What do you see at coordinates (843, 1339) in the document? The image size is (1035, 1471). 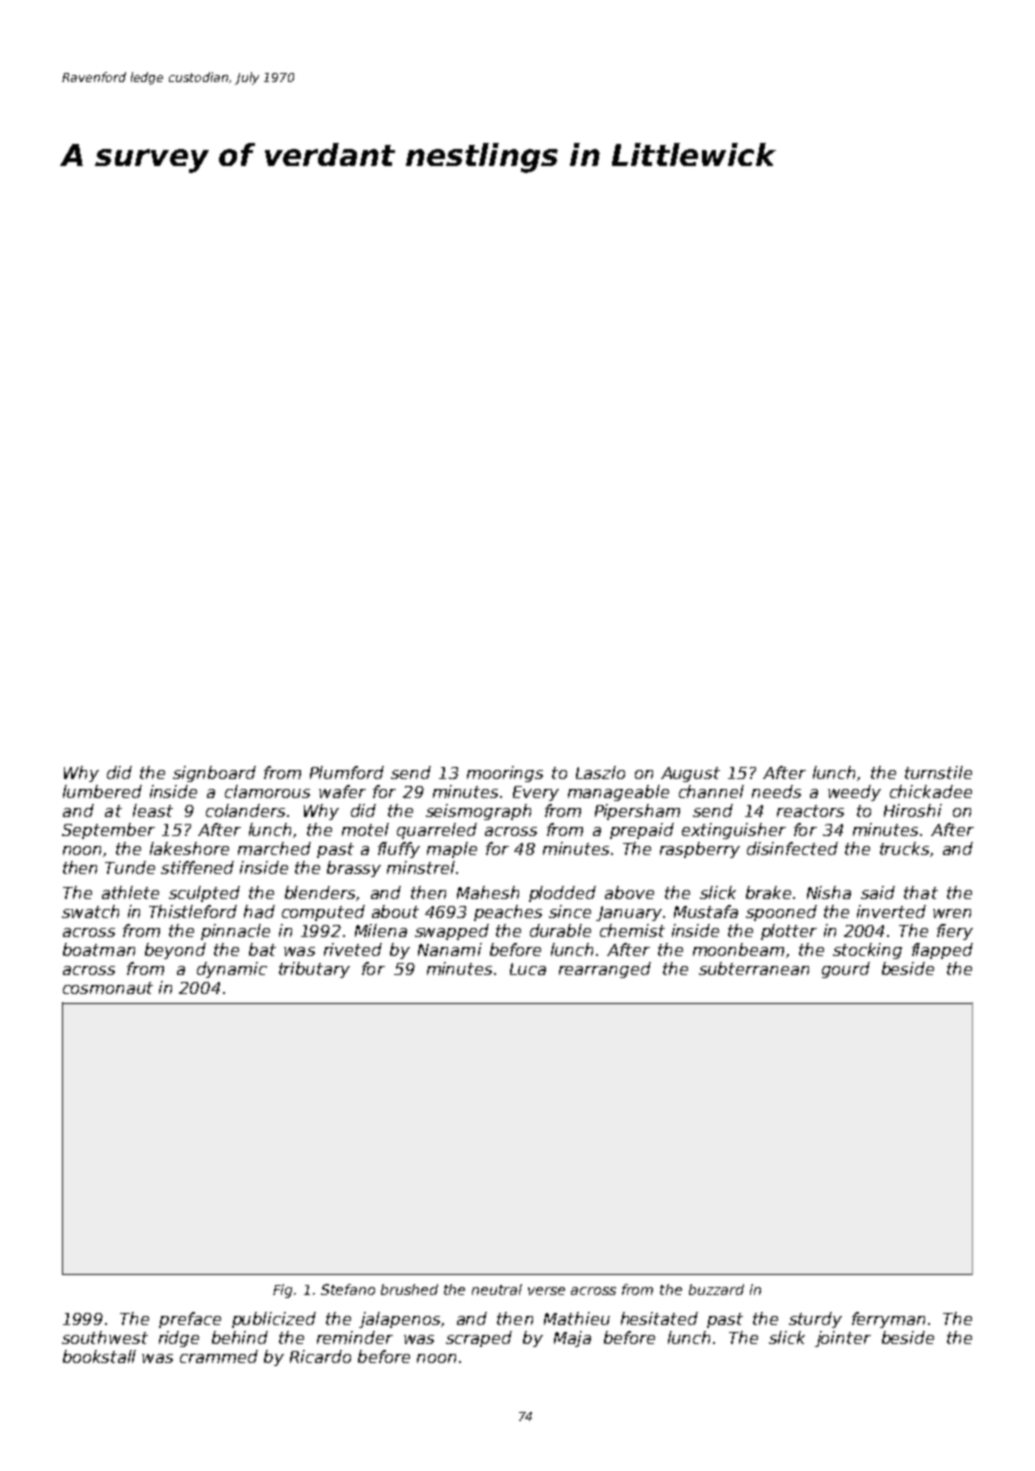 I see `jointer` at bounding box center [843, 1339].
